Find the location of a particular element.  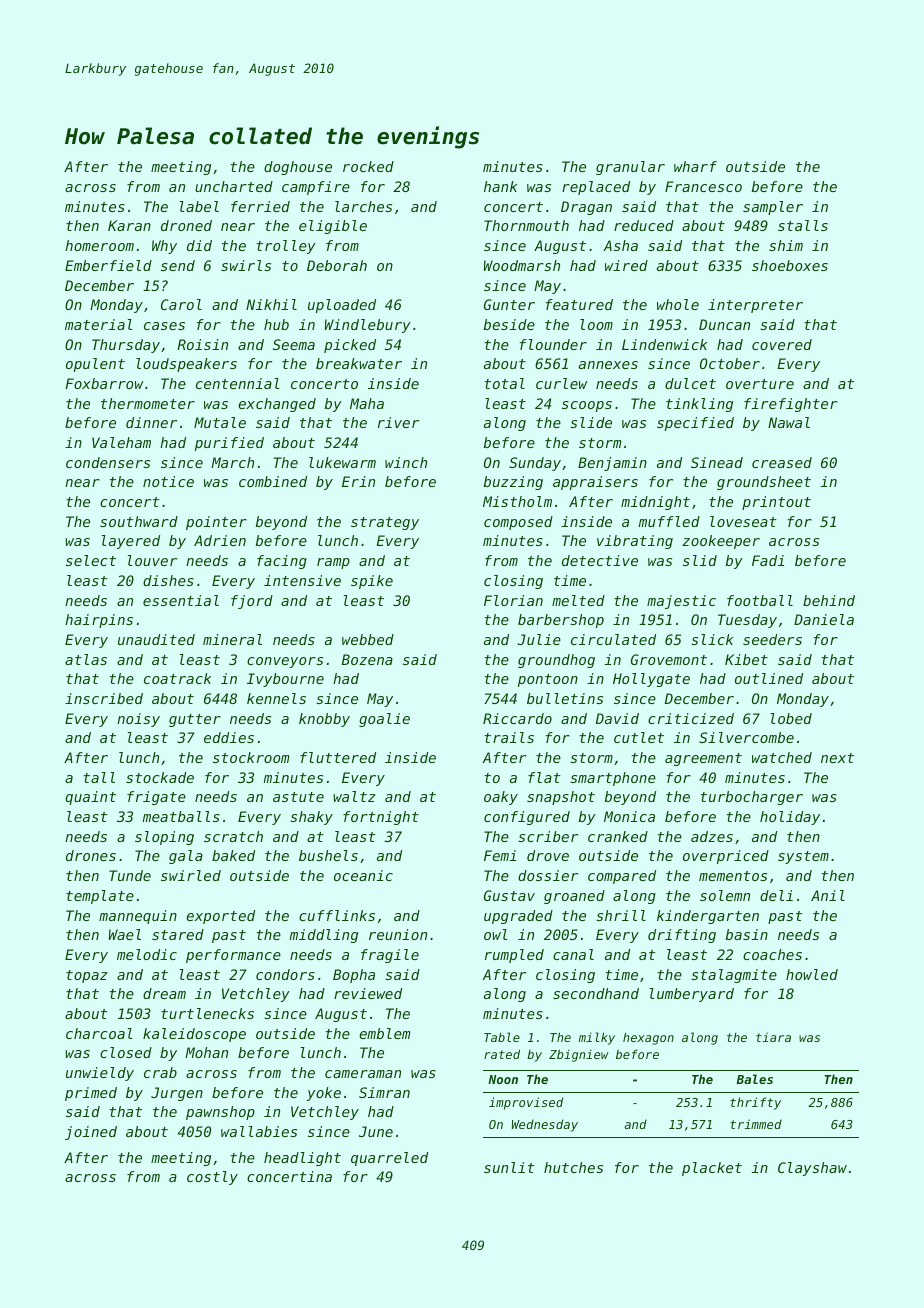

rated is located at coordinates (502, 1054).
